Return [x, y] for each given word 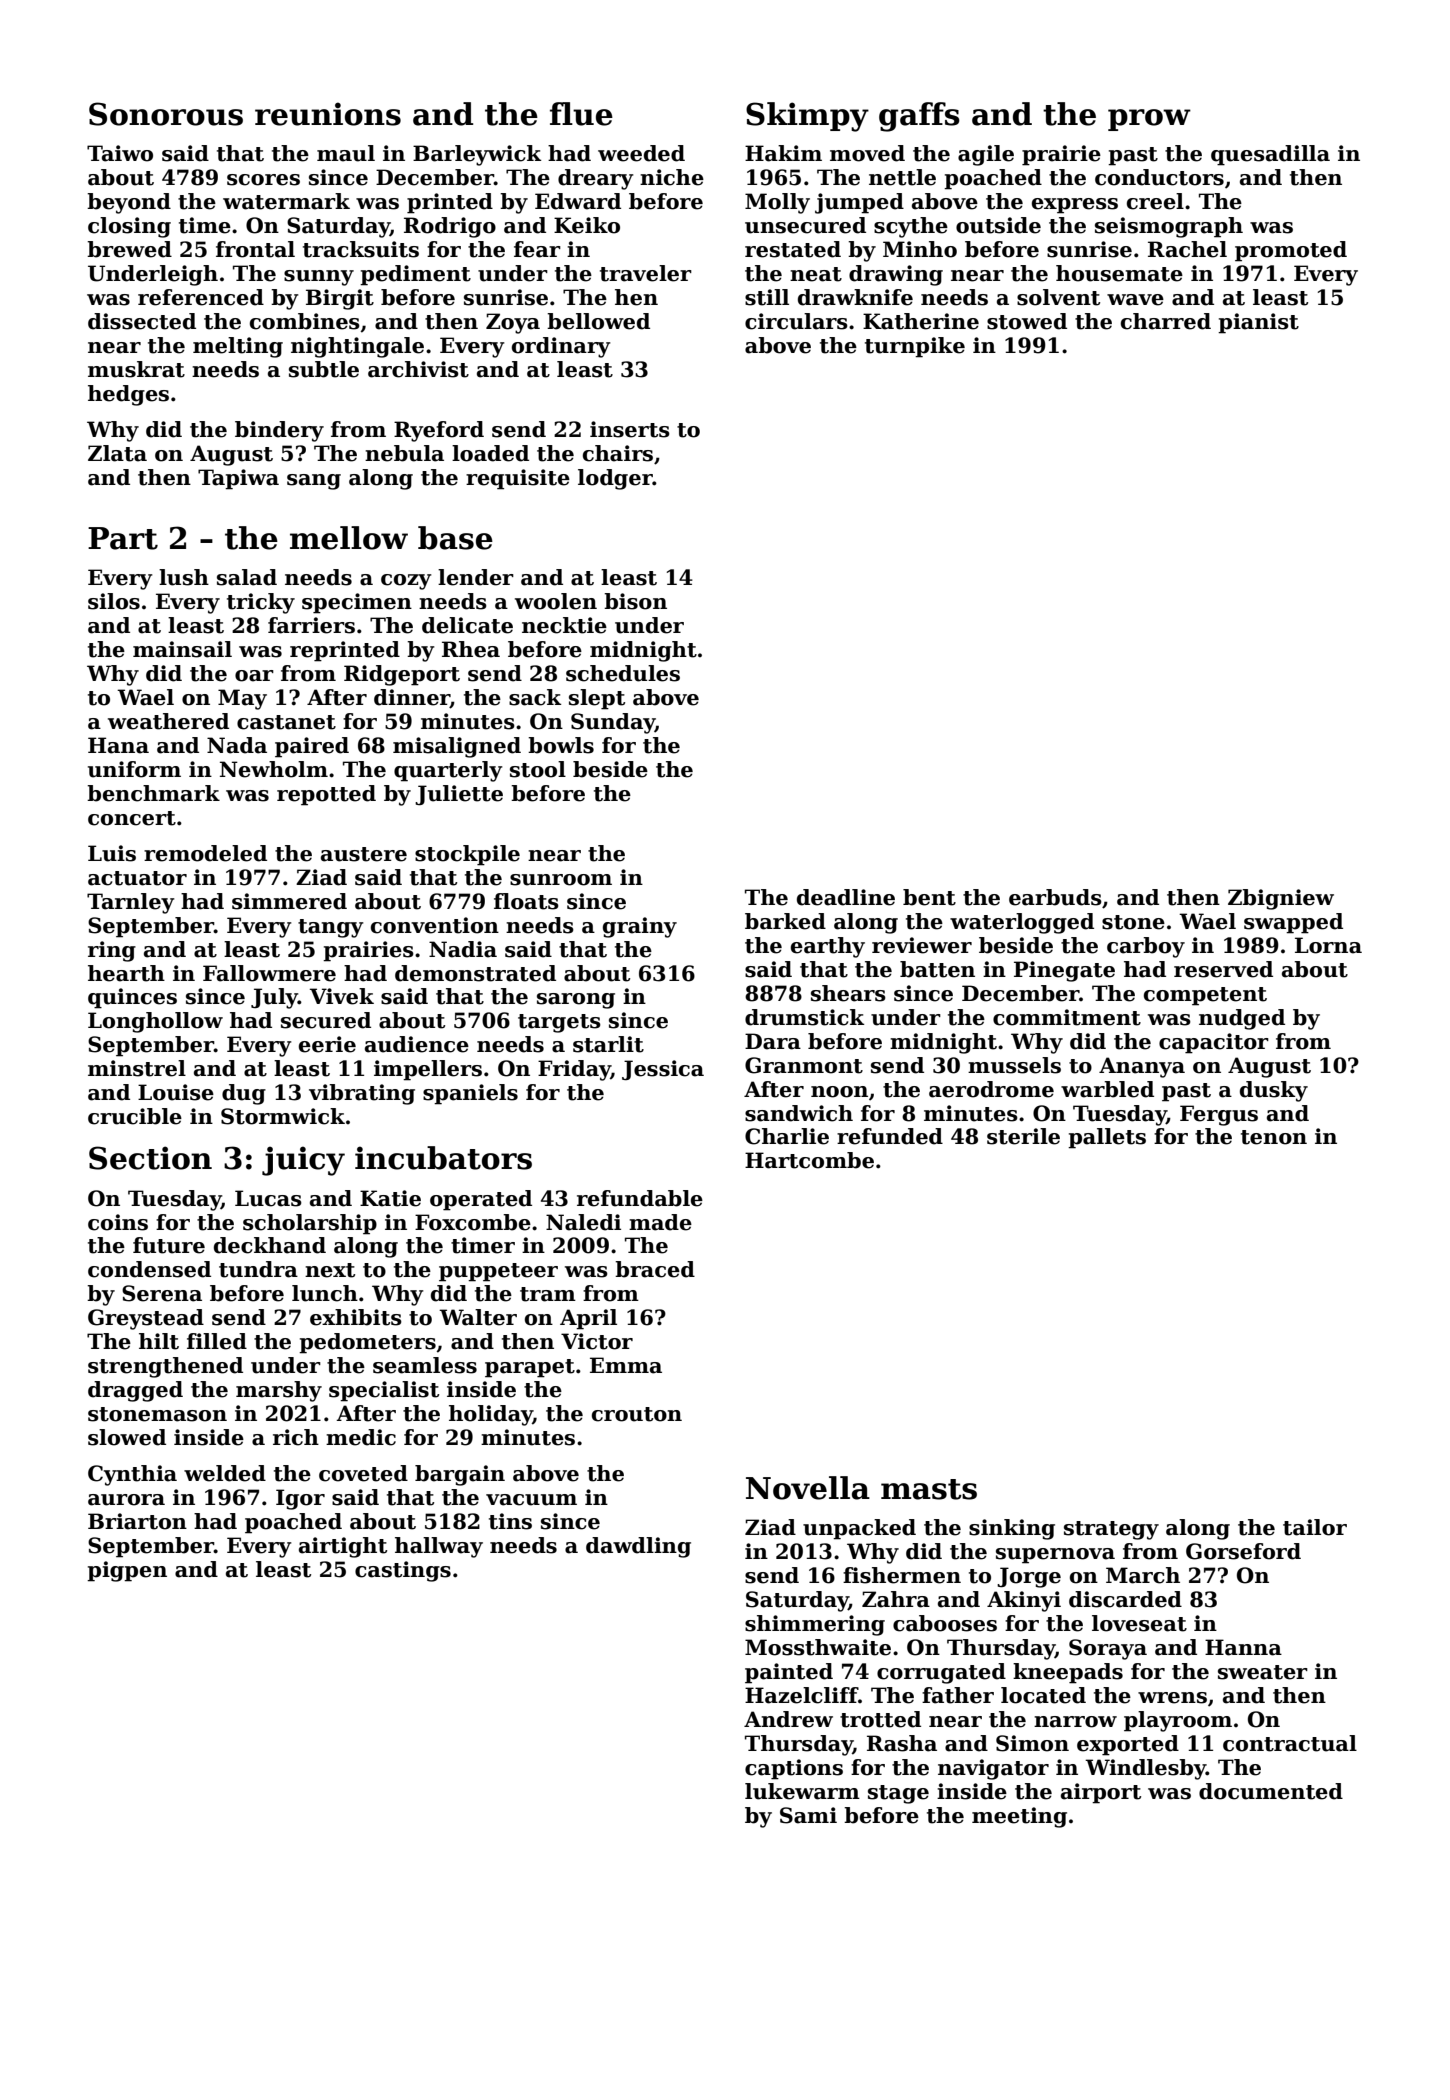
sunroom [561, 880]
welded [225, 1473]
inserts [630, 429]
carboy [1146, 947]
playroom [1178, 1721]
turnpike [915, 347]
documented [1271, 1791]
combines [305, 321]
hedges [128, 395]
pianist [1258, 323]
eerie [327, 1044]
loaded [490, 453]
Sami [808, 1815]
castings [403, 1571]
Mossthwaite [818, 1647]
